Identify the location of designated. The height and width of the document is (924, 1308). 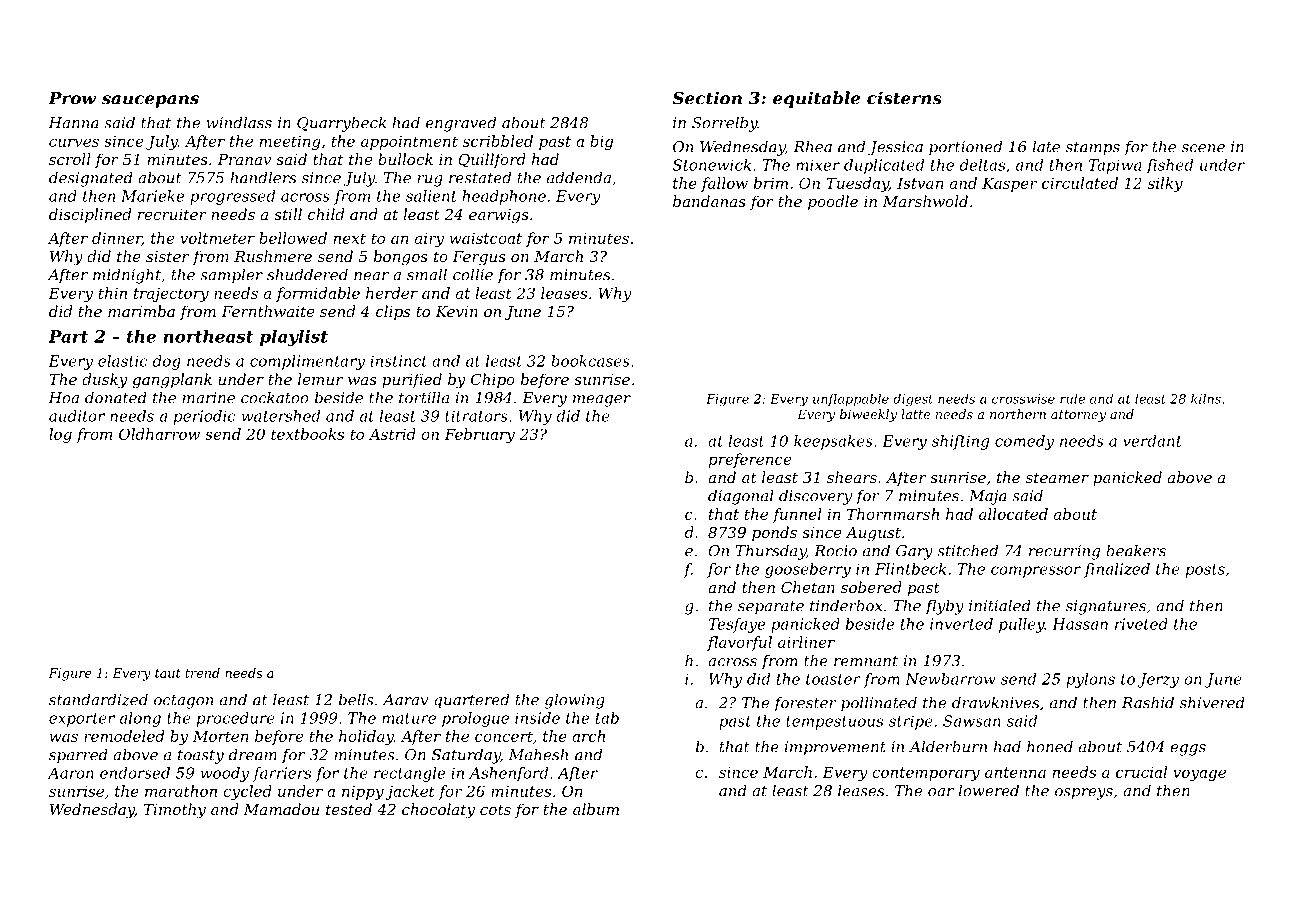
(91, 179).
